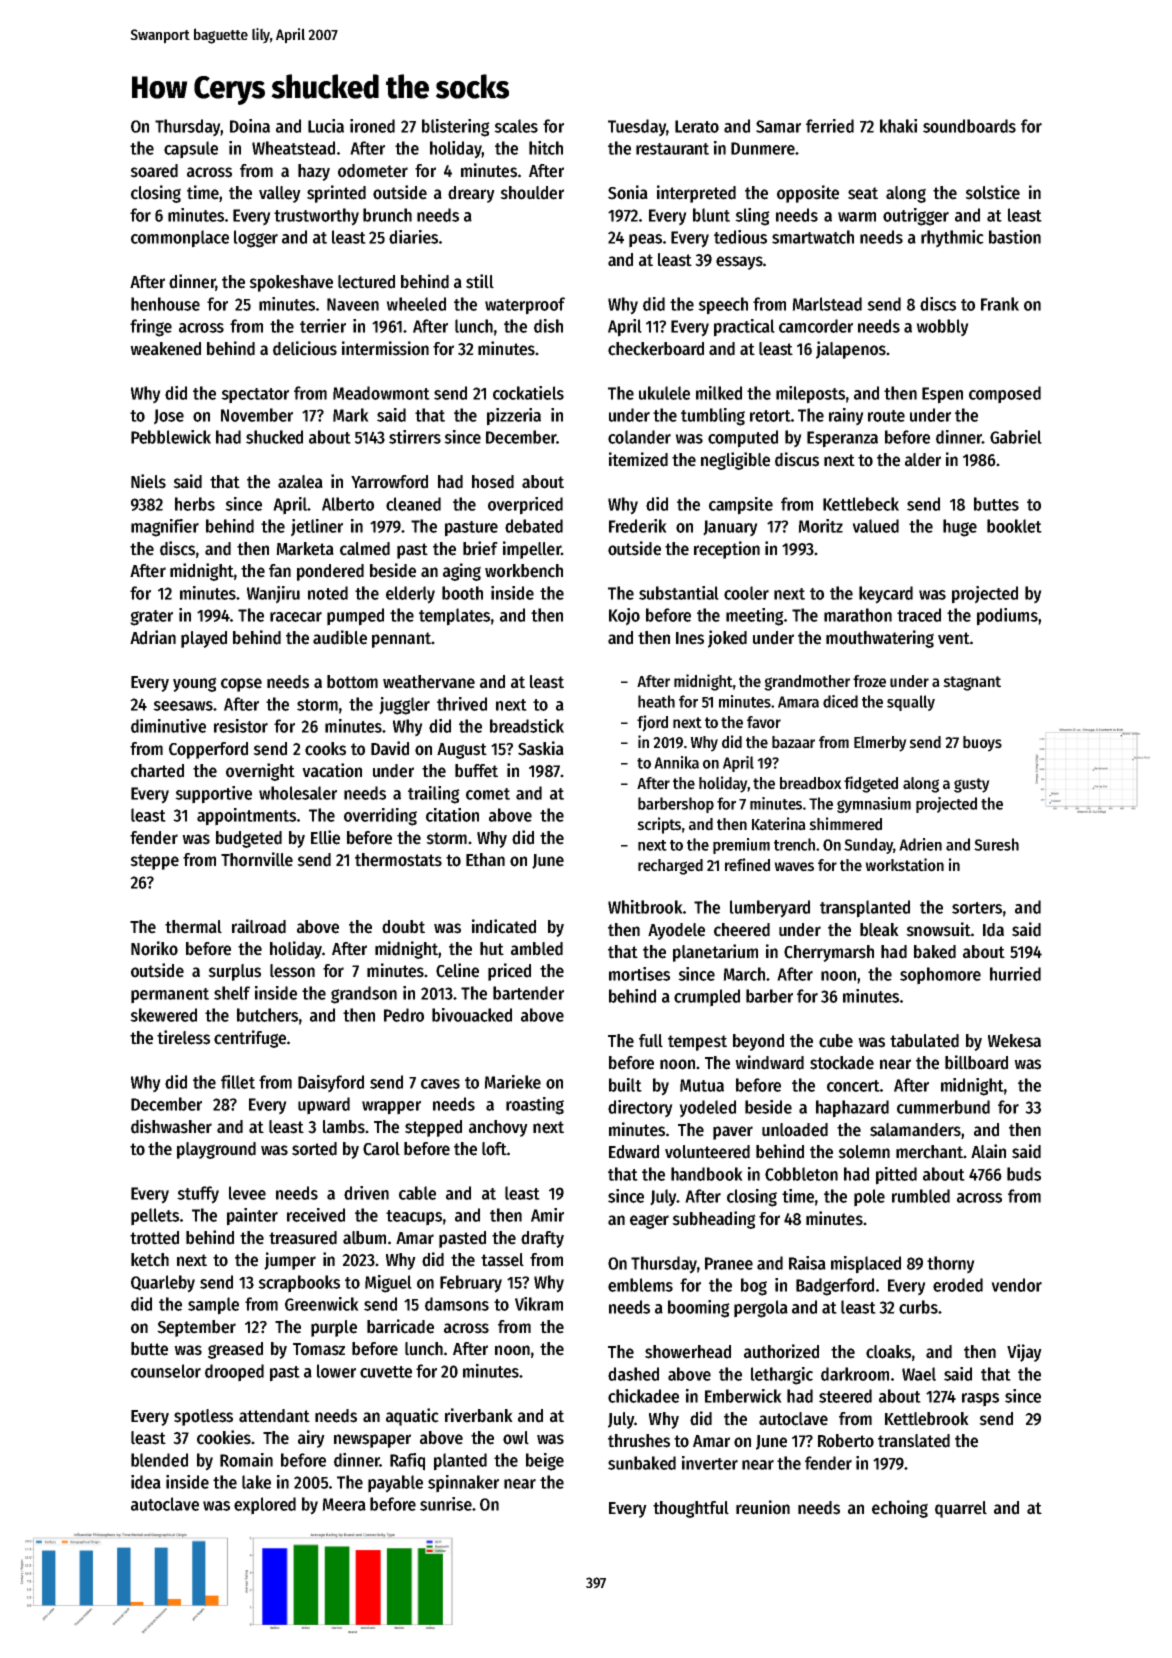 The height and width of the document is (1658, 1172). I want to click on soundboards, so click(969, 126).
